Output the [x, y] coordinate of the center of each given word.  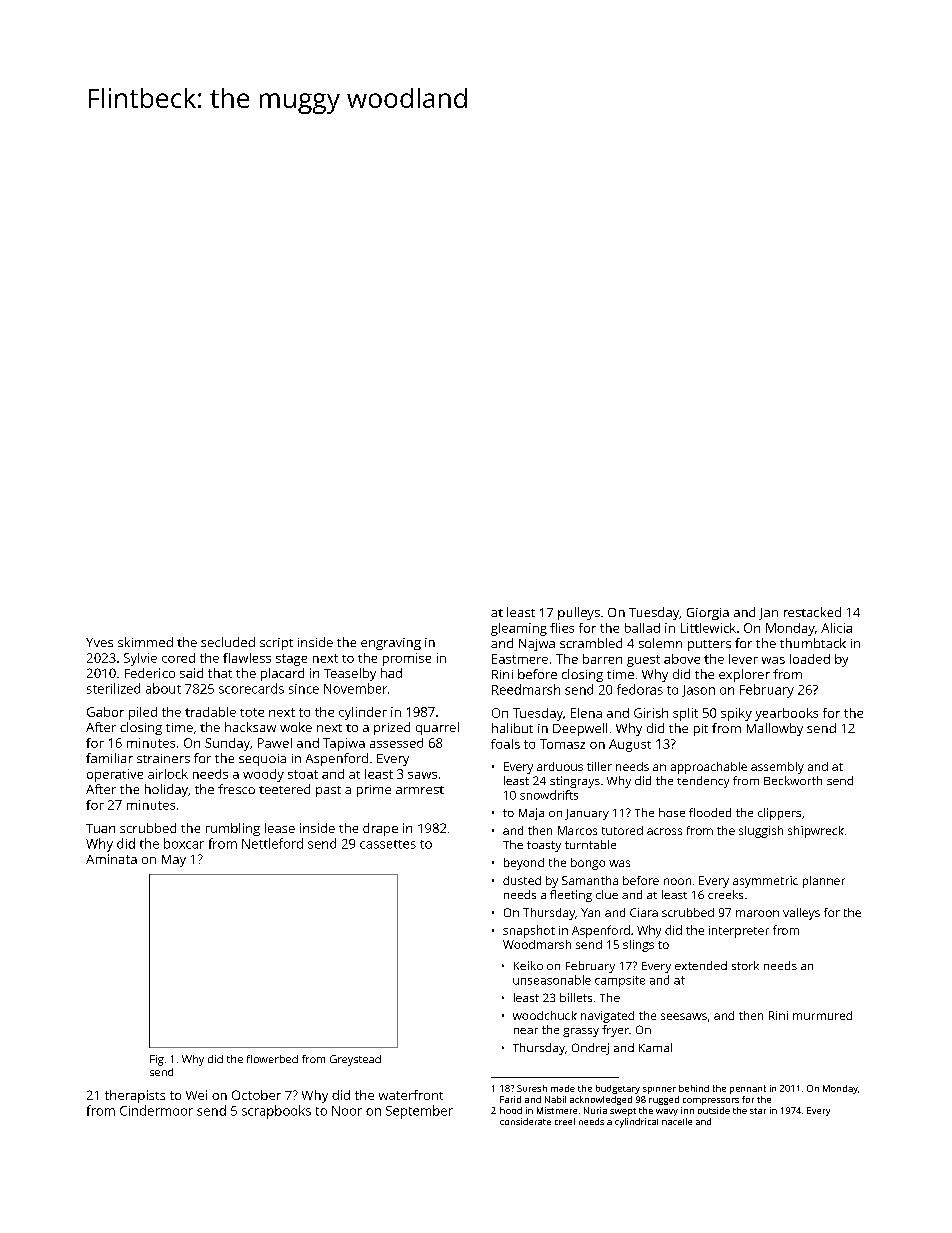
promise [407, 659]
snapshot [529, 931]
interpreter [739, 932]
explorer [744, 675]
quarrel [437, 728]
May [174, 861]
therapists [135, 1096]
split [685, 714]
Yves [99, 642]
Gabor [105, 712]
